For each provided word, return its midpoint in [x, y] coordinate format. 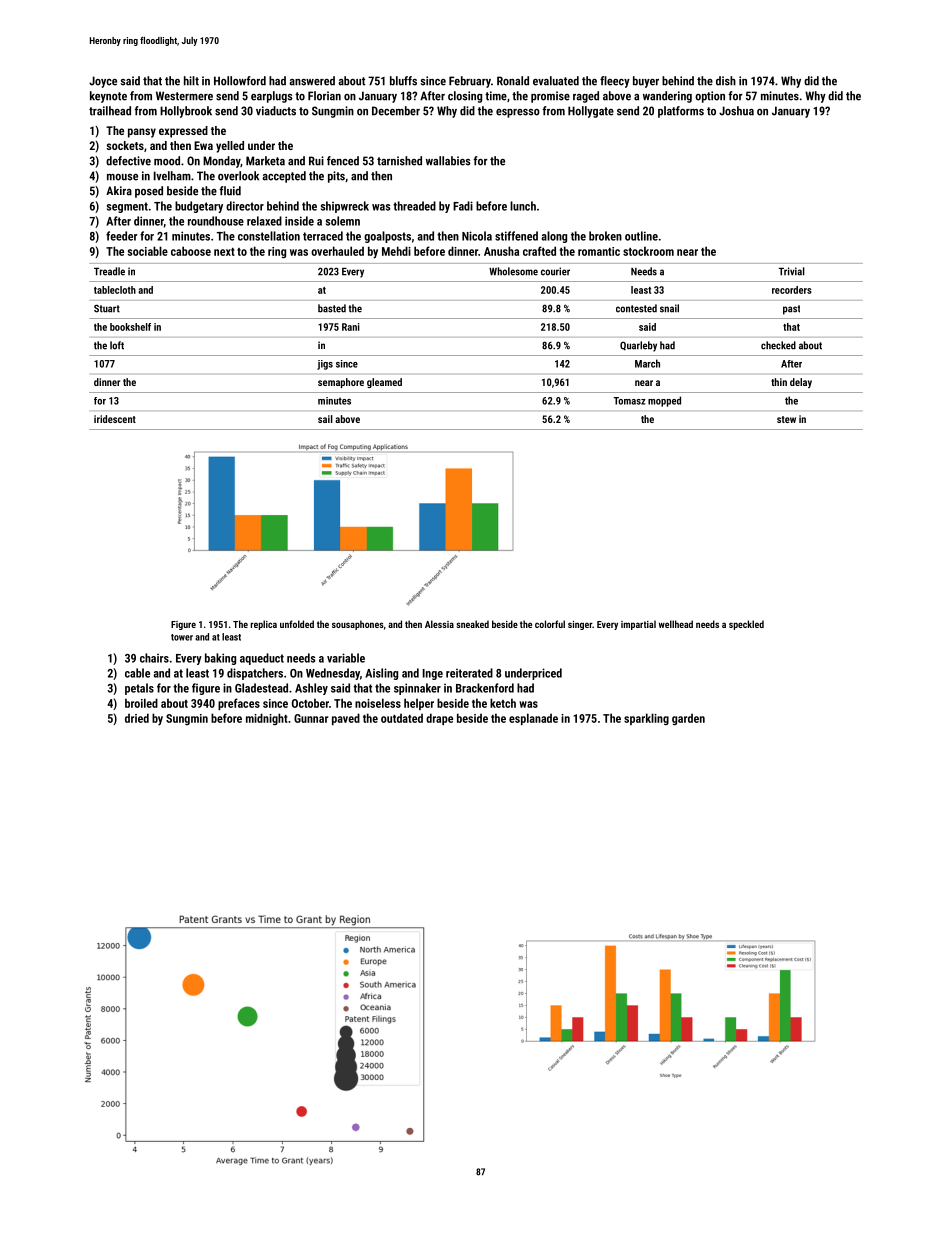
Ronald [513, 81]
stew [786, 419]
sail [325, 419]
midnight [267, 719]
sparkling [646, 719]
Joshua [736, 111]
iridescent [115, 419]
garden [688, 719]
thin [779, 382]
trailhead [110, 111]
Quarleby [638, 346]
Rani [351, 327]
